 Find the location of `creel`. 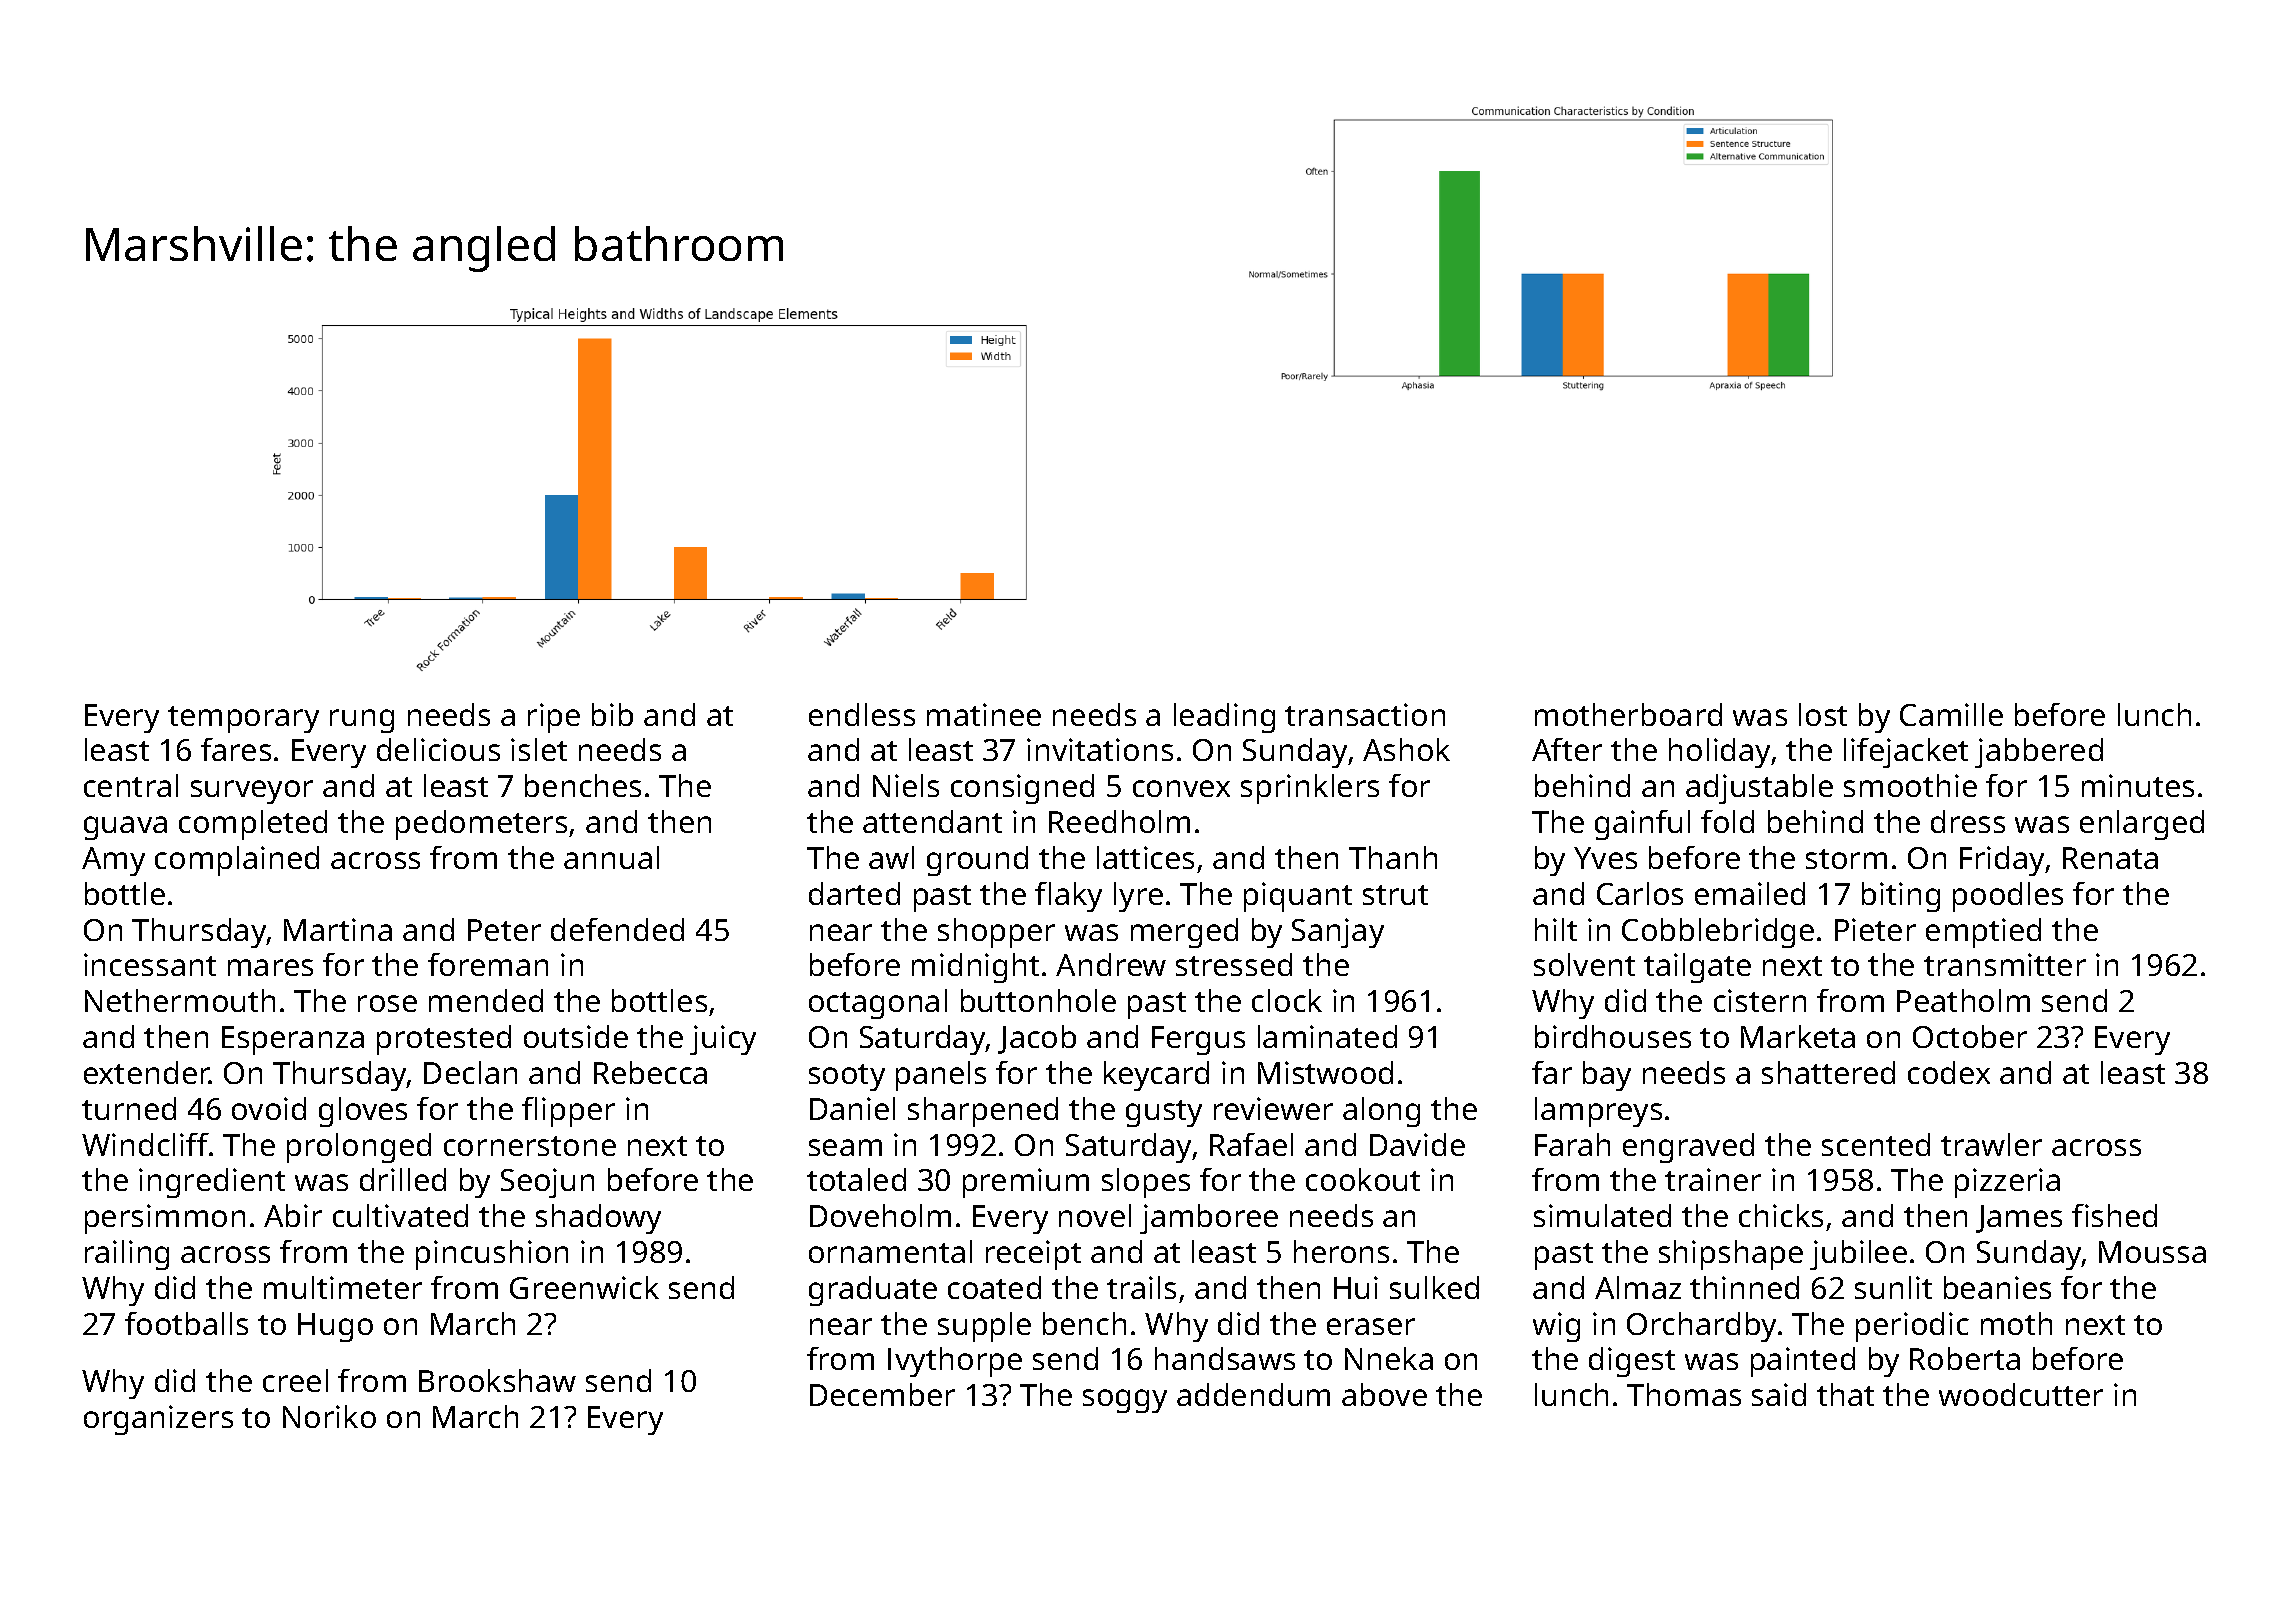

creel is located at coordinates (295, 1380).
